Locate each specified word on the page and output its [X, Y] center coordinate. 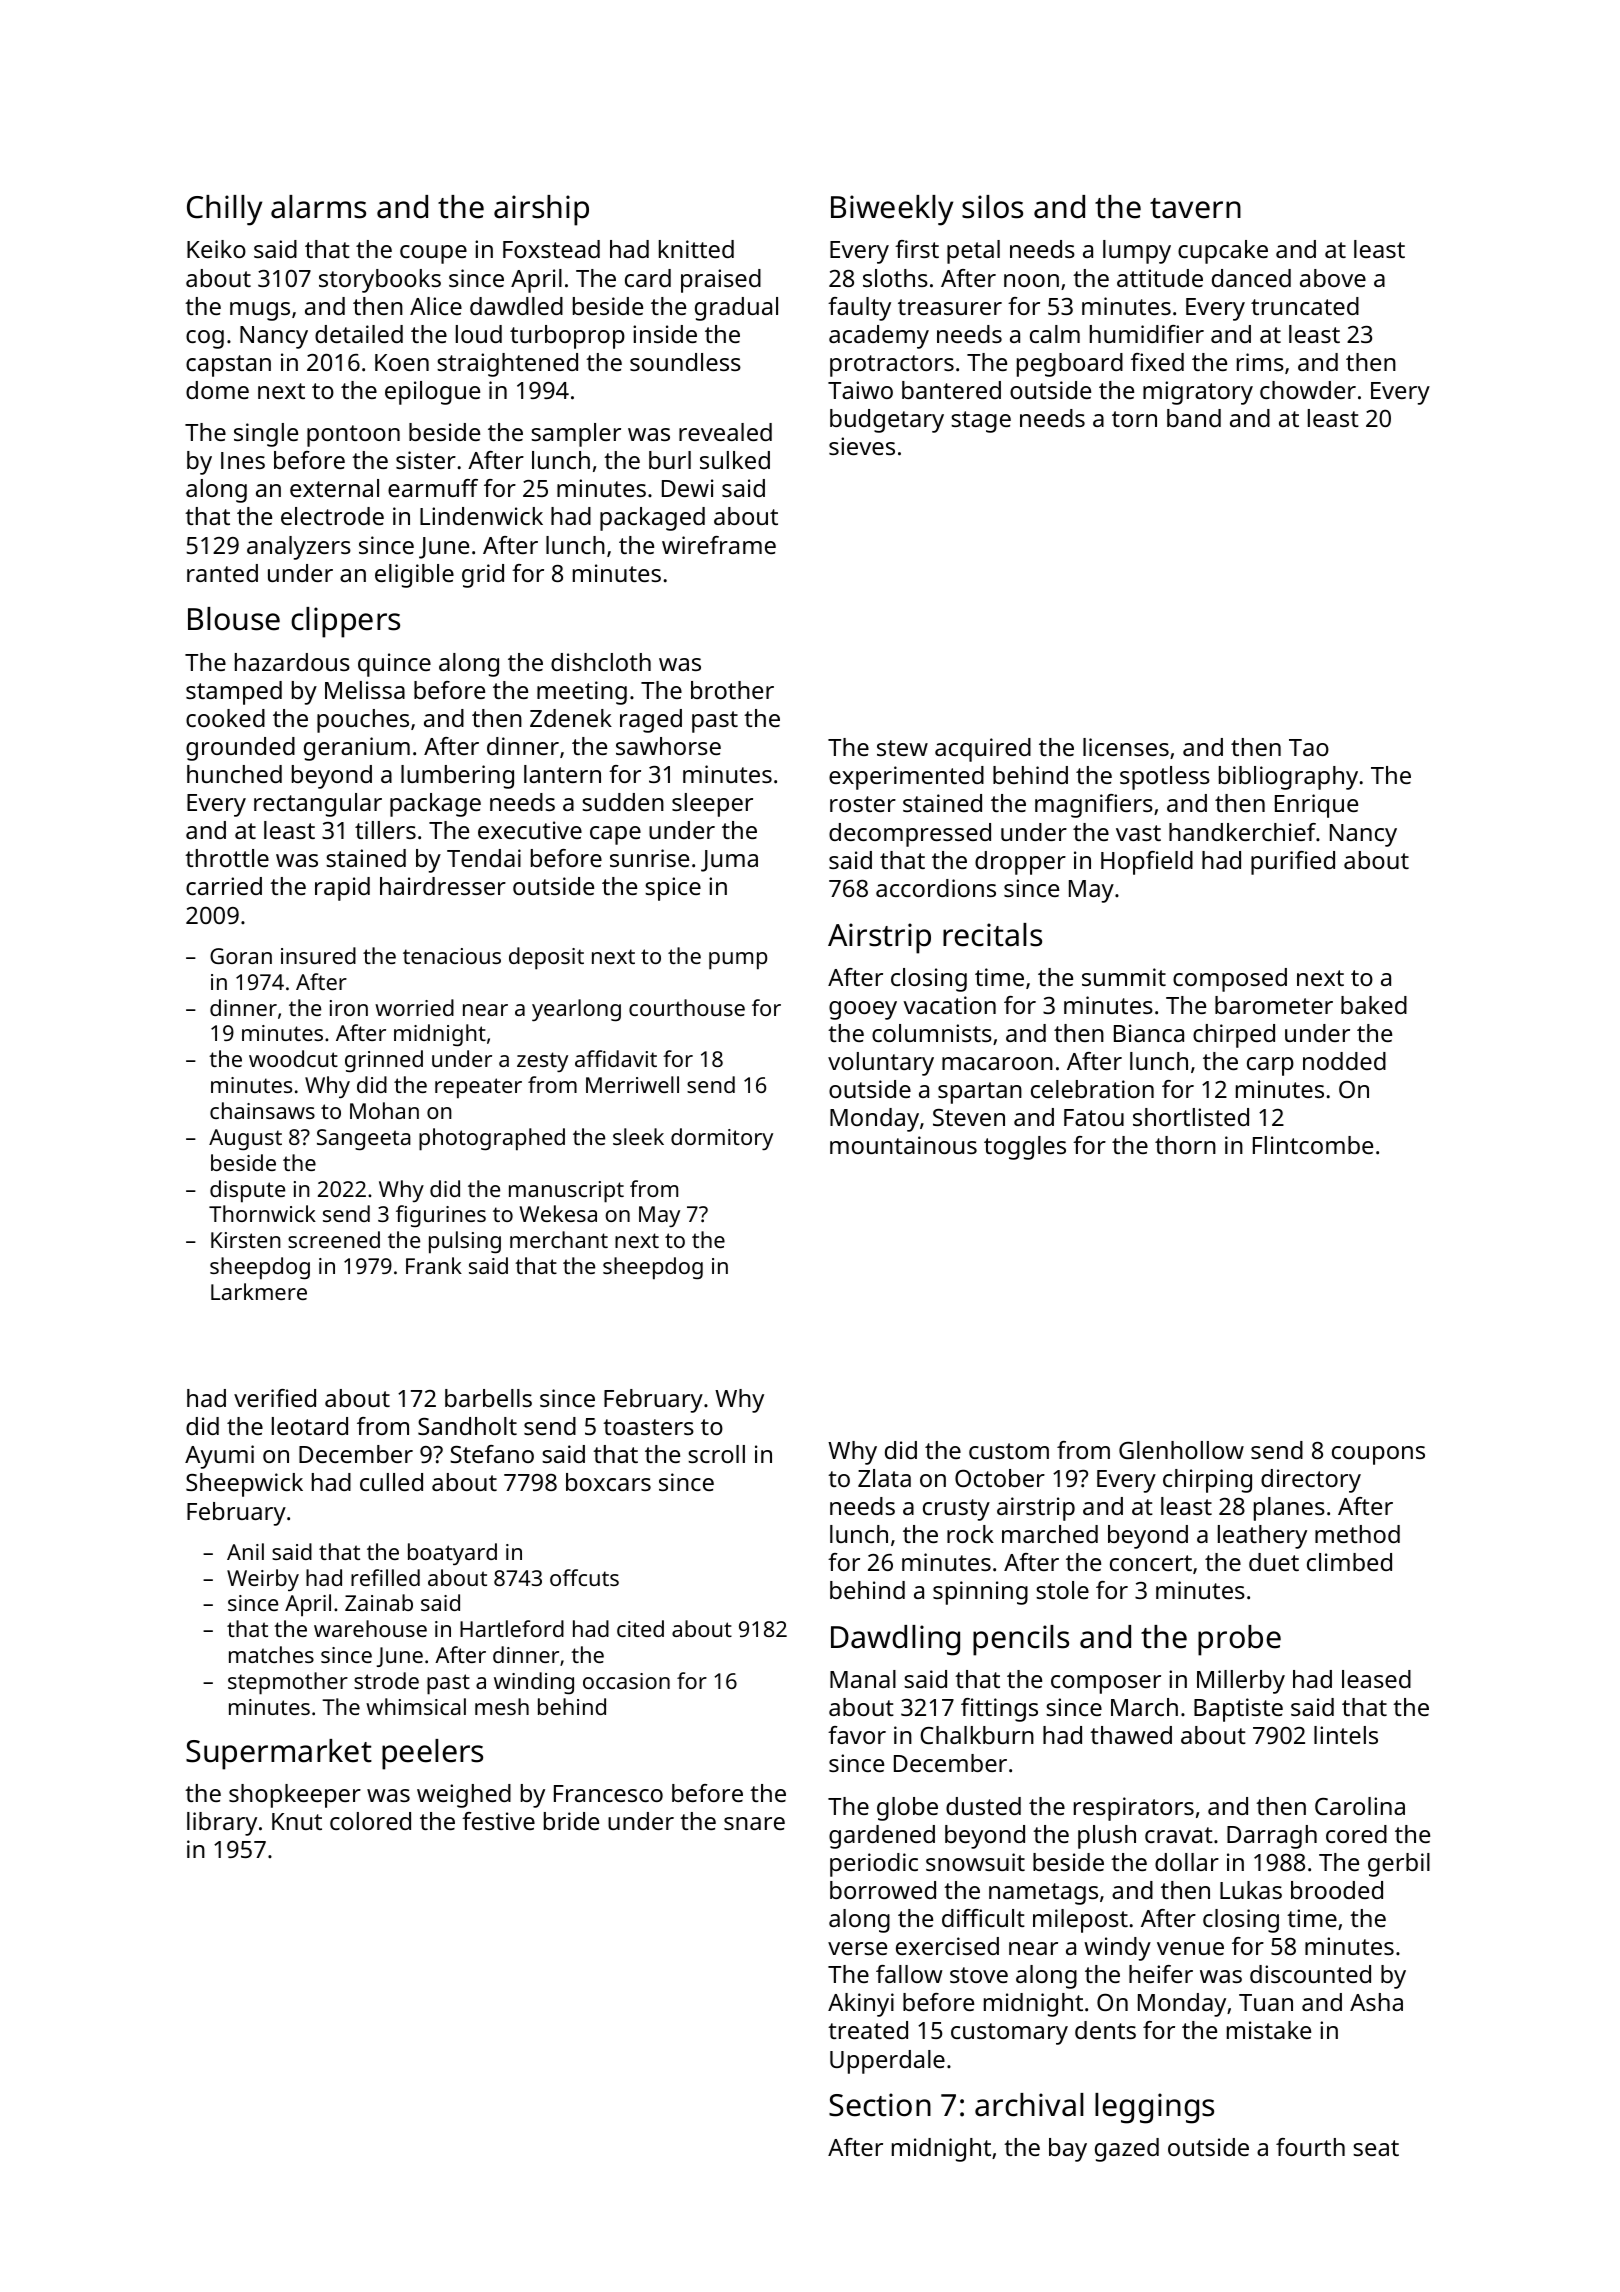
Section [880, 2105]
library [222, 1824]
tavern [1195, 208]
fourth [1310, 2147]
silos [992, 207]
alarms [318, 207]
